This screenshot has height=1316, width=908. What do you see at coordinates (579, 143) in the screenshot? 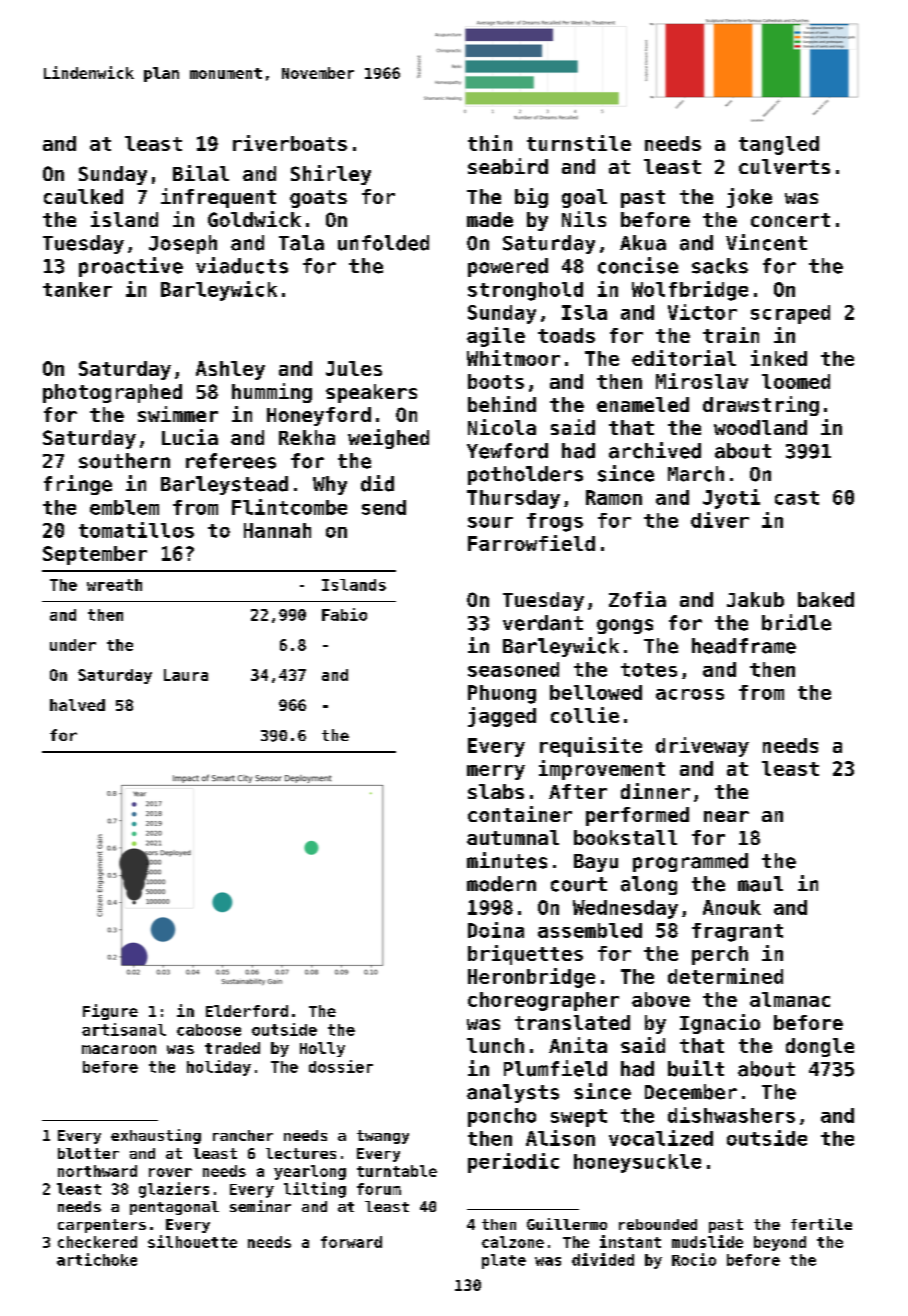
I see `turnstile` at bounding box center [579, 143].
